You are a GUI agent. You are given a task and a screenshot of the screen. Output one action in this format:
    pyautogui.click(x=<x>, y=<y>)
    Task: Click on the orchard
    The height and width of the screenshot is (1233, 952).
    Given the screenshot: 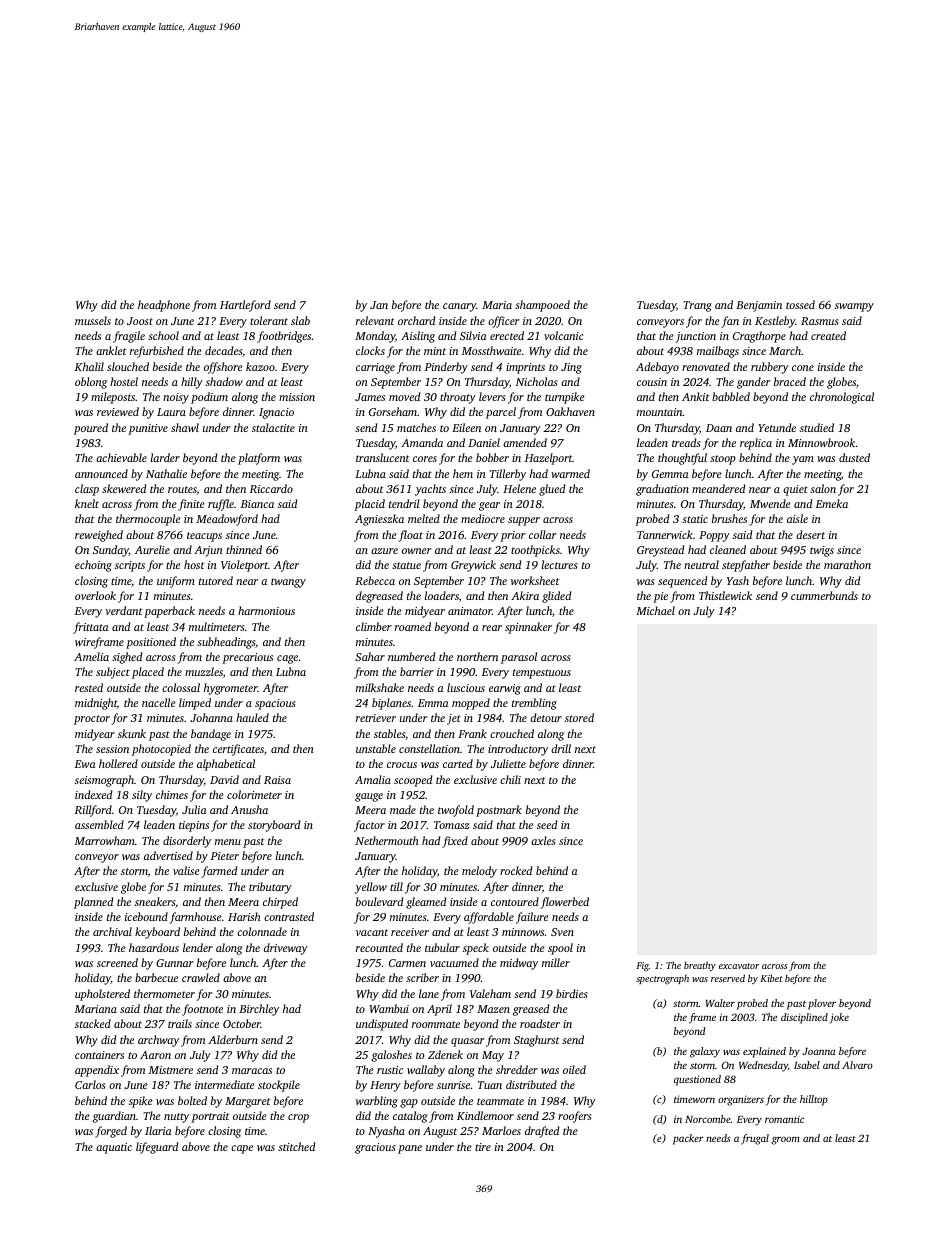 What is the action you would take?
    pyautogui.click(x=416, y=320)
